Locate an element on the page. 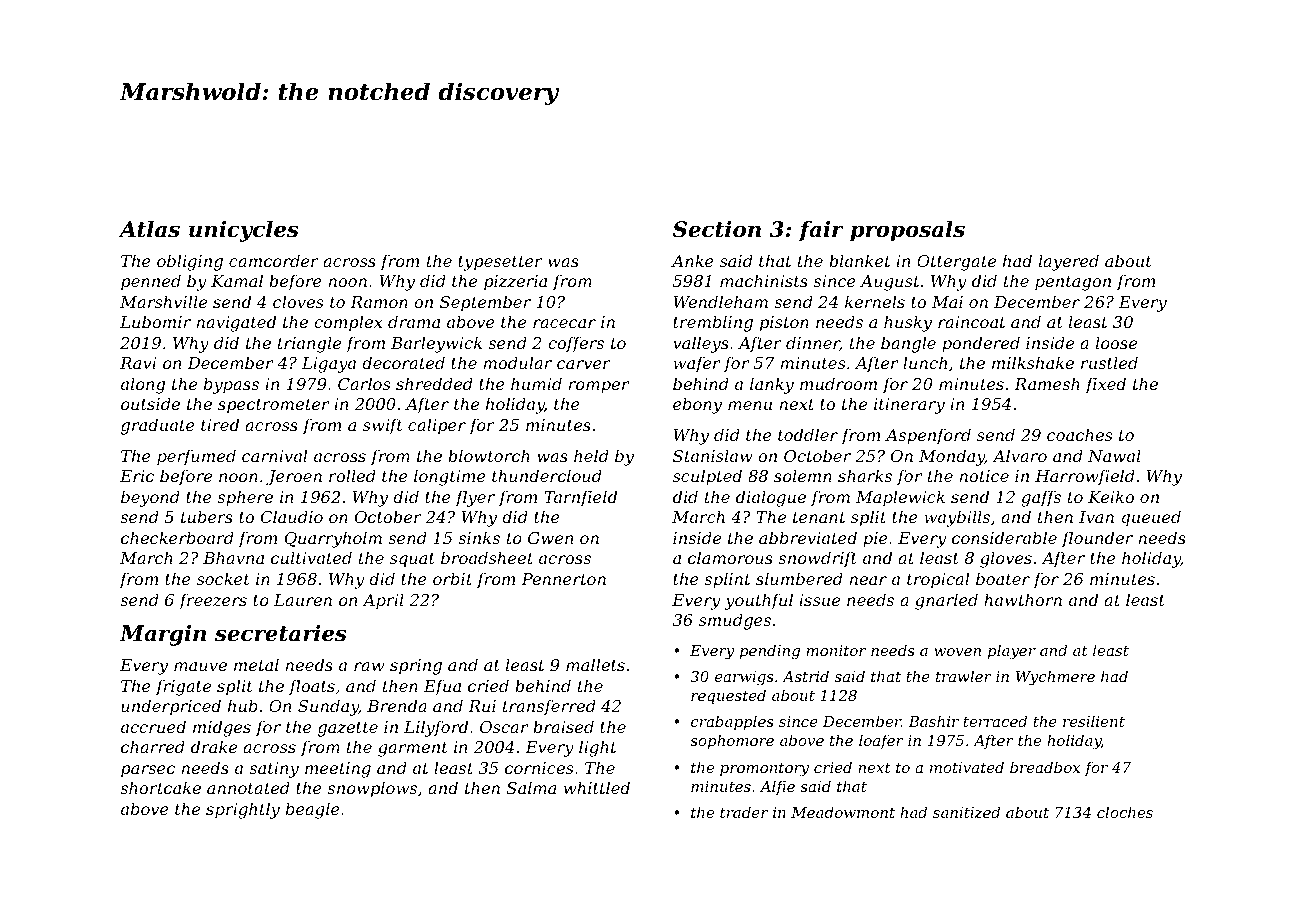 The width and height of the image is (1308, 924). lunch is located at coordinates (925, 362).
